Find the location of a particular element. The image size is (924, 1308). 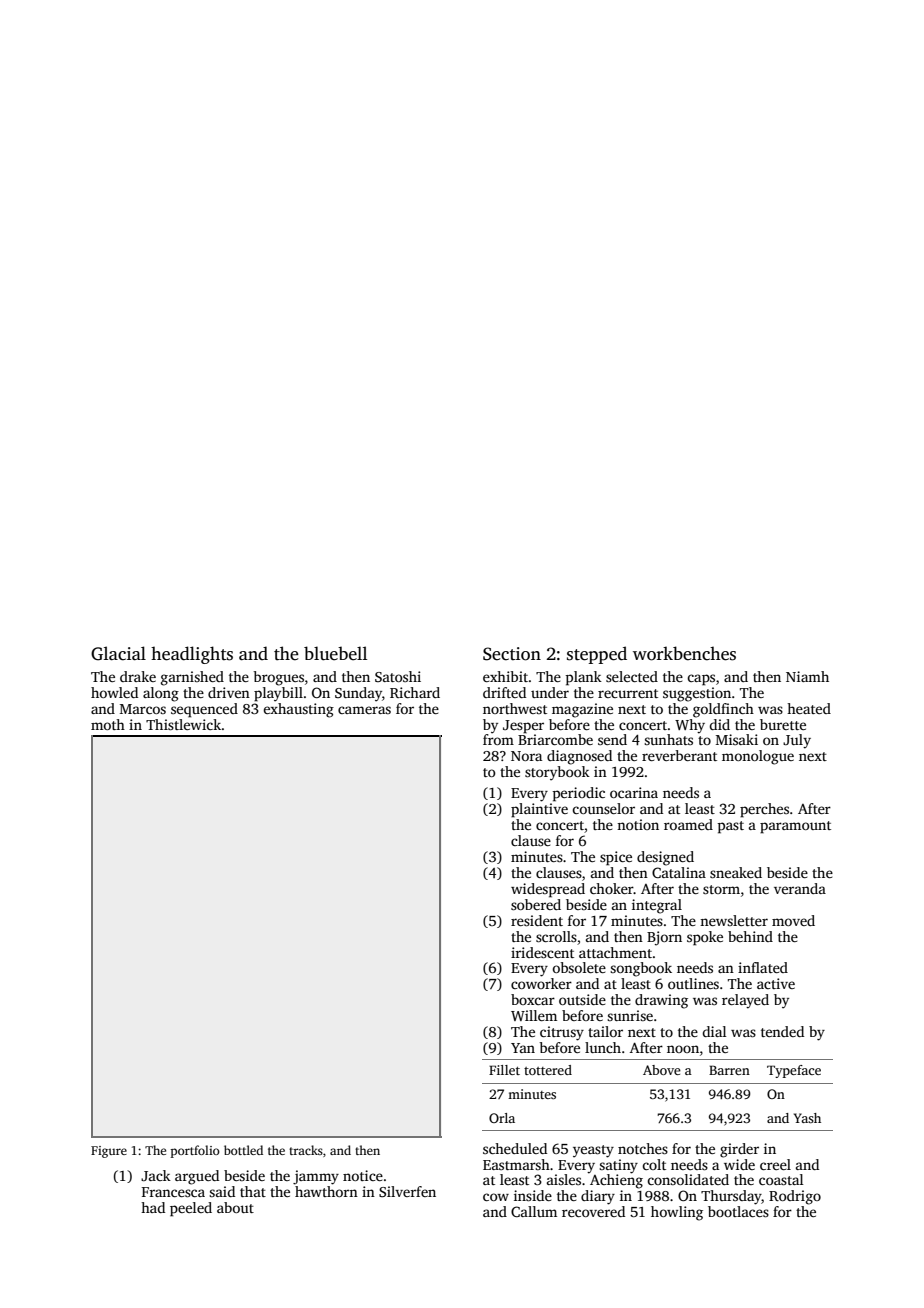

moth is located at coordinates (108, 724).
